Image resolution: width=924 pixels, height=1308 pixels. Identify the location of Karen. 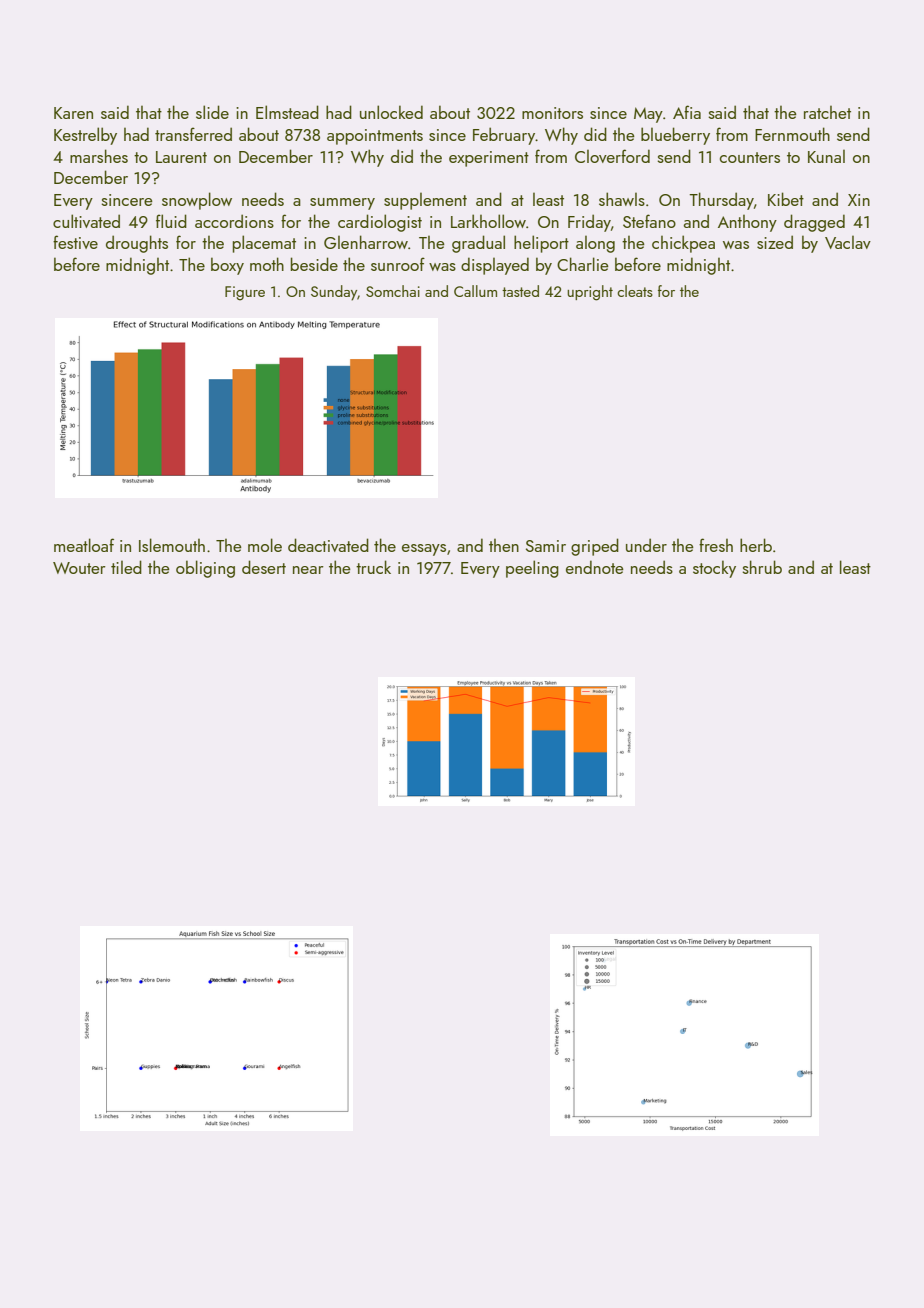
(73, 113).
